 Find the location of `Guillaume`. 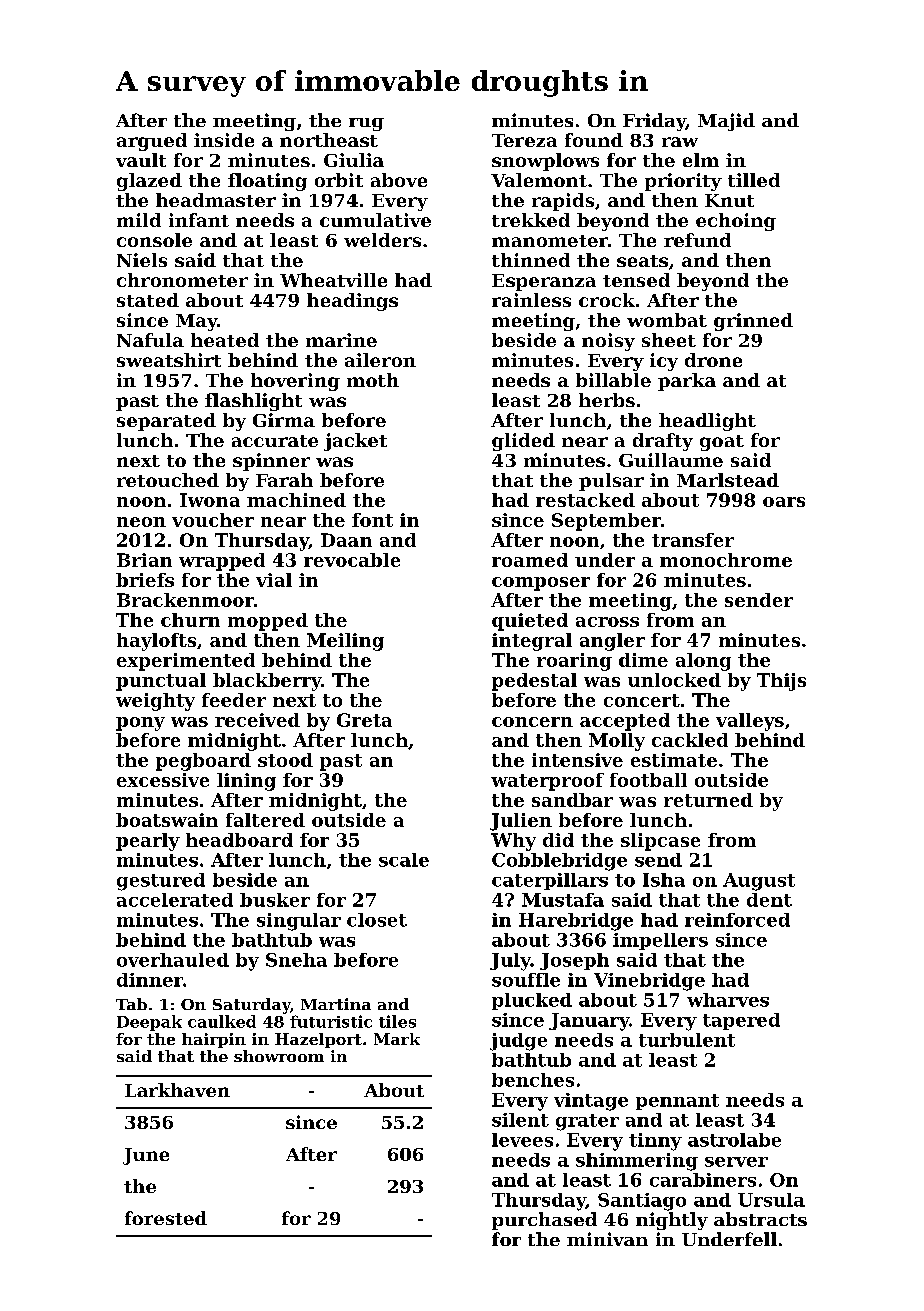

Guillaume is located at coordinates (671, 460).
